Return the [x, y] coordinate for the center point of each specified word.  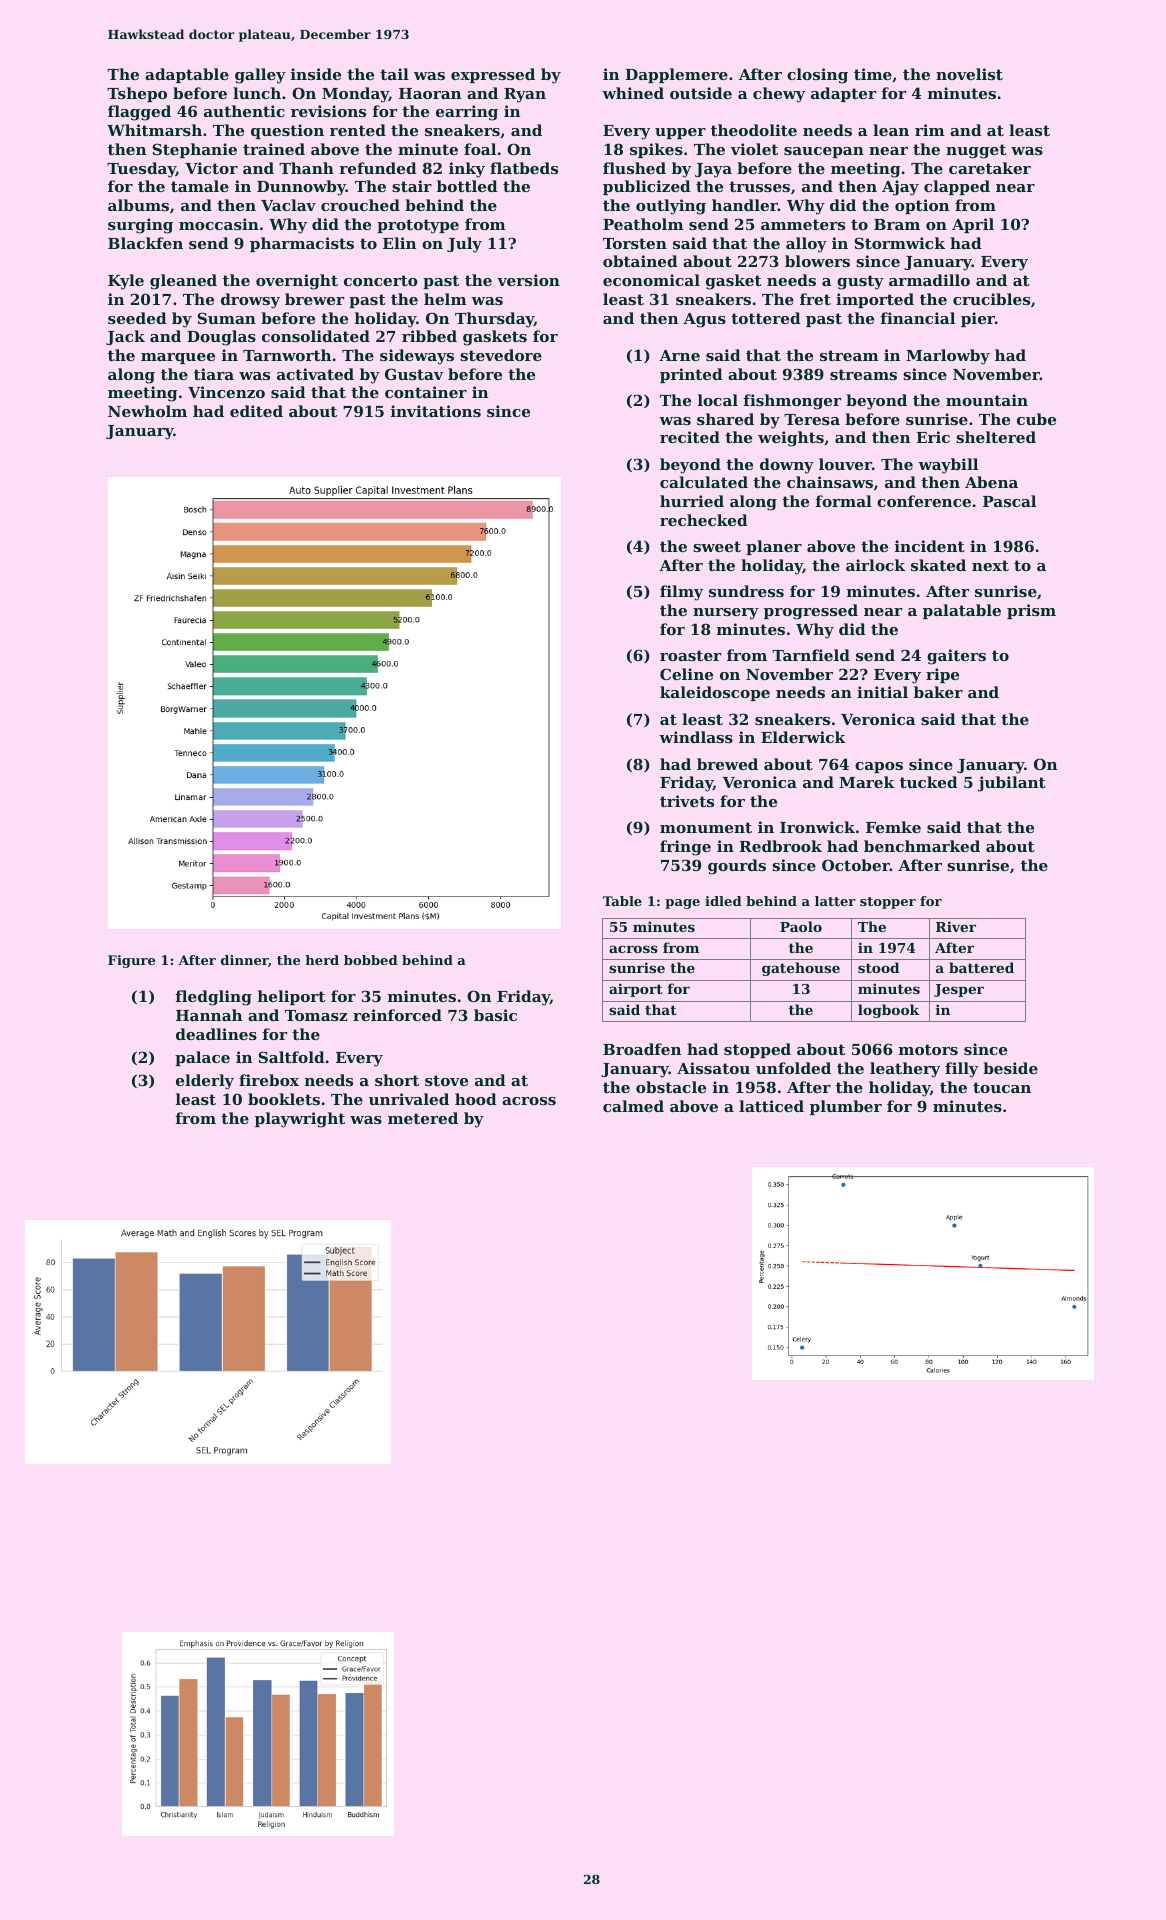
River [956, 926]
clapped [957, 187]
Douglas [221, 338]
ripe [942, 675]
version [528, 280]
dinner [245, 961]
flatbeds [524, 168]
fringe [685, 848]
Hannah [209, 1015]
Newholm [147, 411]
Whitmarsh [154, 130]
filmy [681, 593]
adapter [843, 94]
